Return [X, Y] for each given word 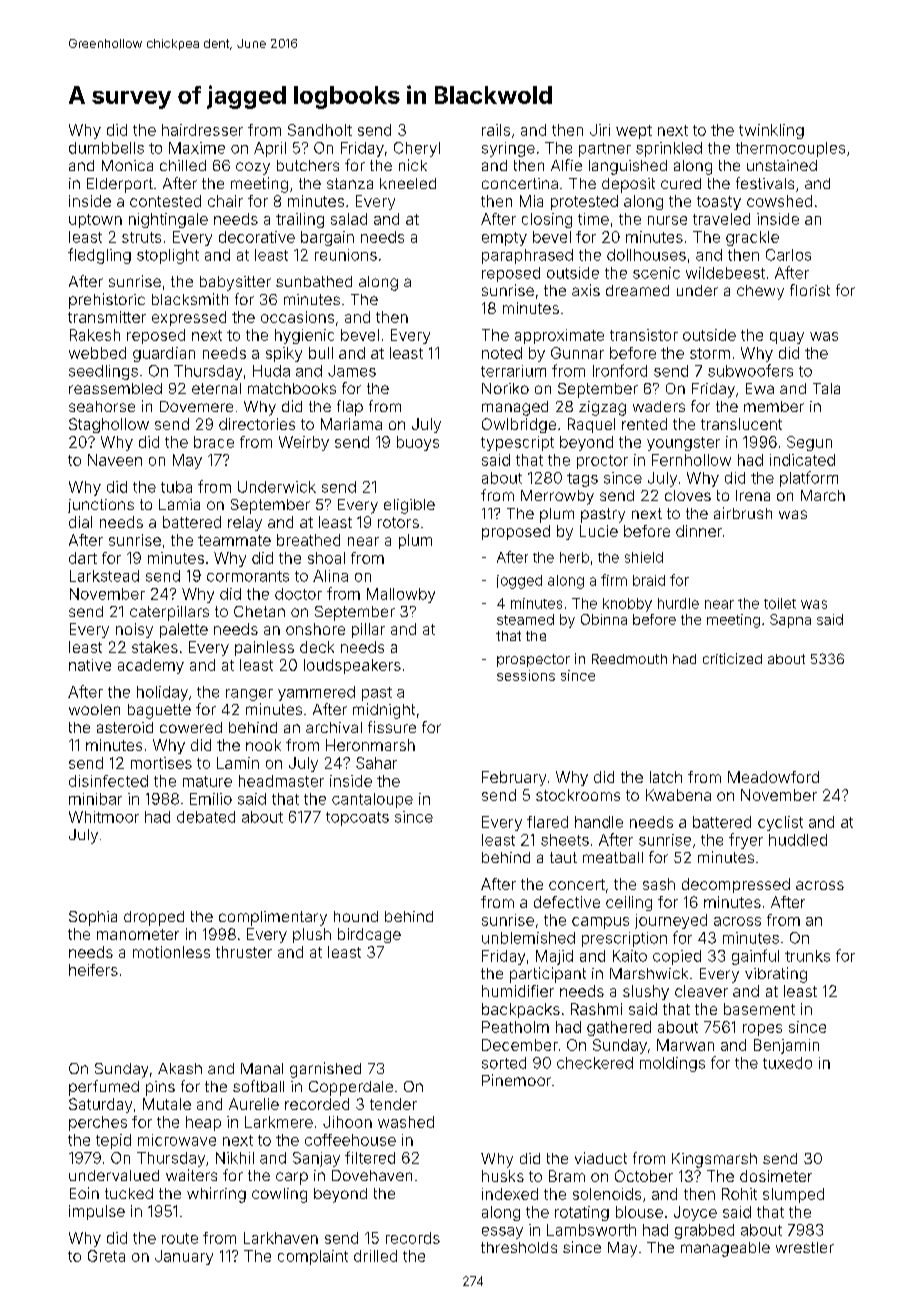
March [823, 495]
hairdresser [202, 130]
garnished [325, 1070]
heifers [93, 970]
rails [496, 130]
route [180, 1238]
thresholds [519, 1247]
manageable [725, 1249]
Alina [330, 576]
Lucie [599, 531]
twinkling [771, 131]
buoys [418, 443]
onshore [315, 629]
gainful [755, 957]
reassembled [115, 388]
